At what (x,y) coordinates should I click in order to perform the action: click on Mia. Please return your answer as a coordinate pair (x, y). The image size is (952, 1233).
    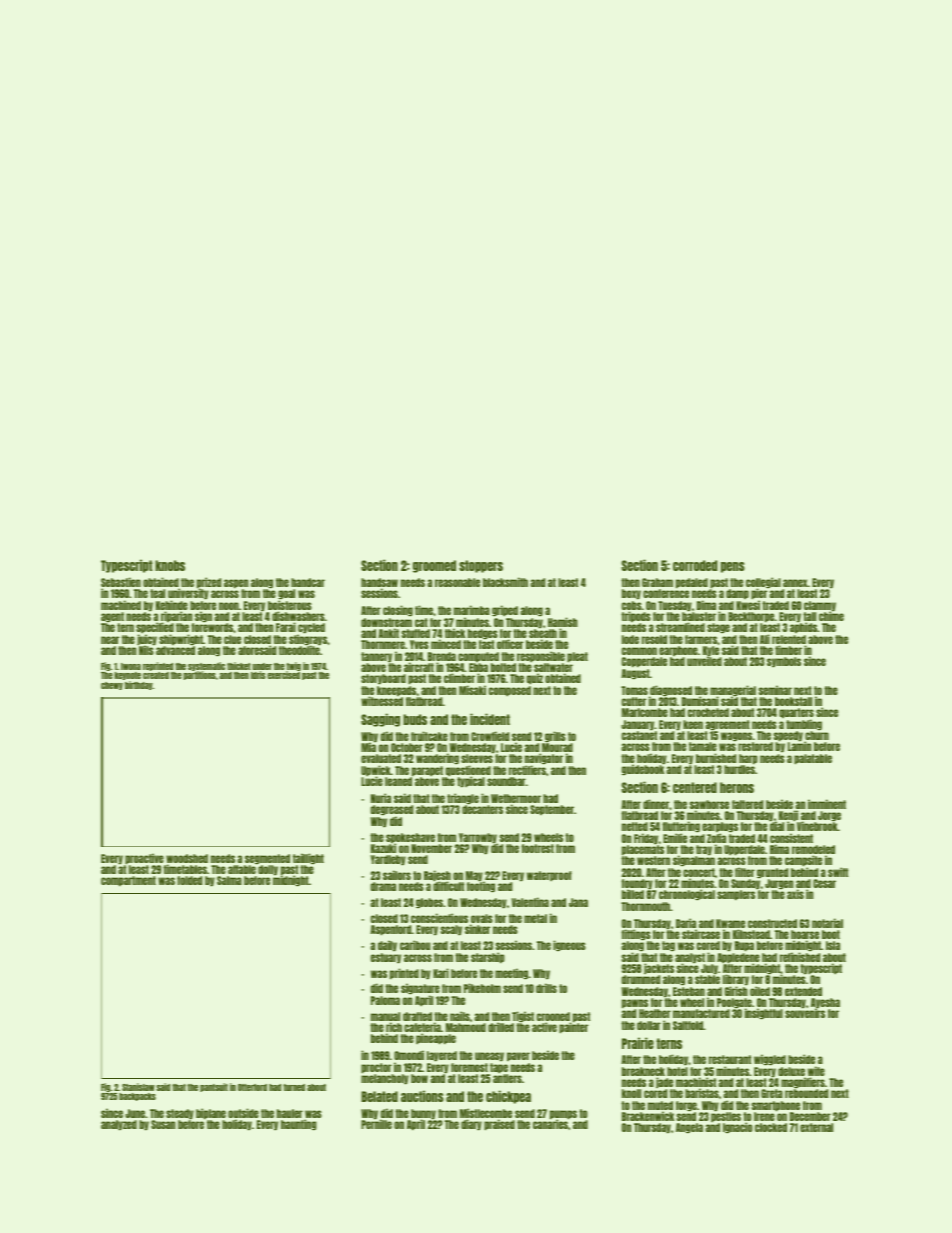
    Looking at the image, I should click on (368, 747).
